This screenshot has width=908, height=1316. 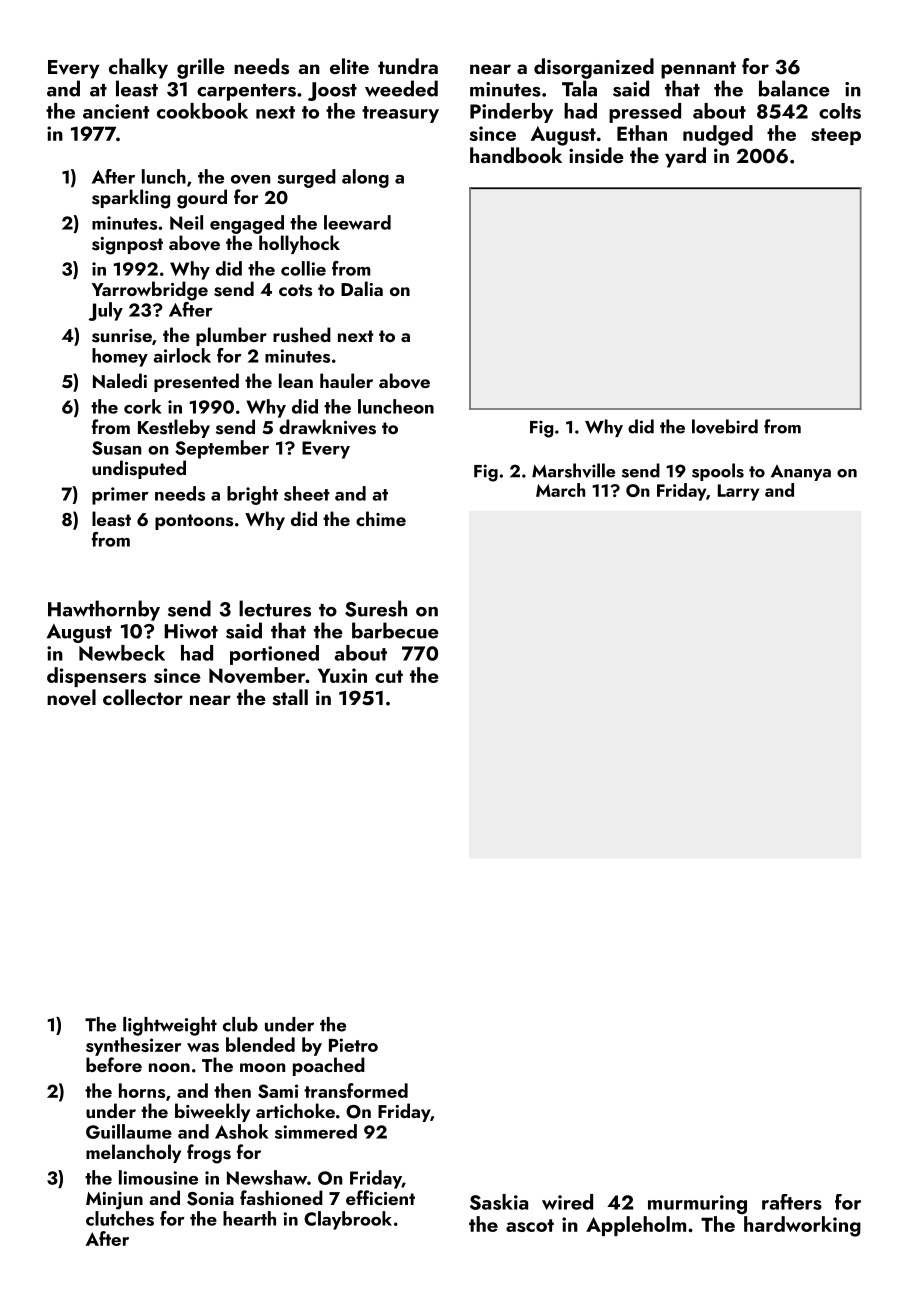 I want to click on hardworking, so click(x=802, y=1226).
